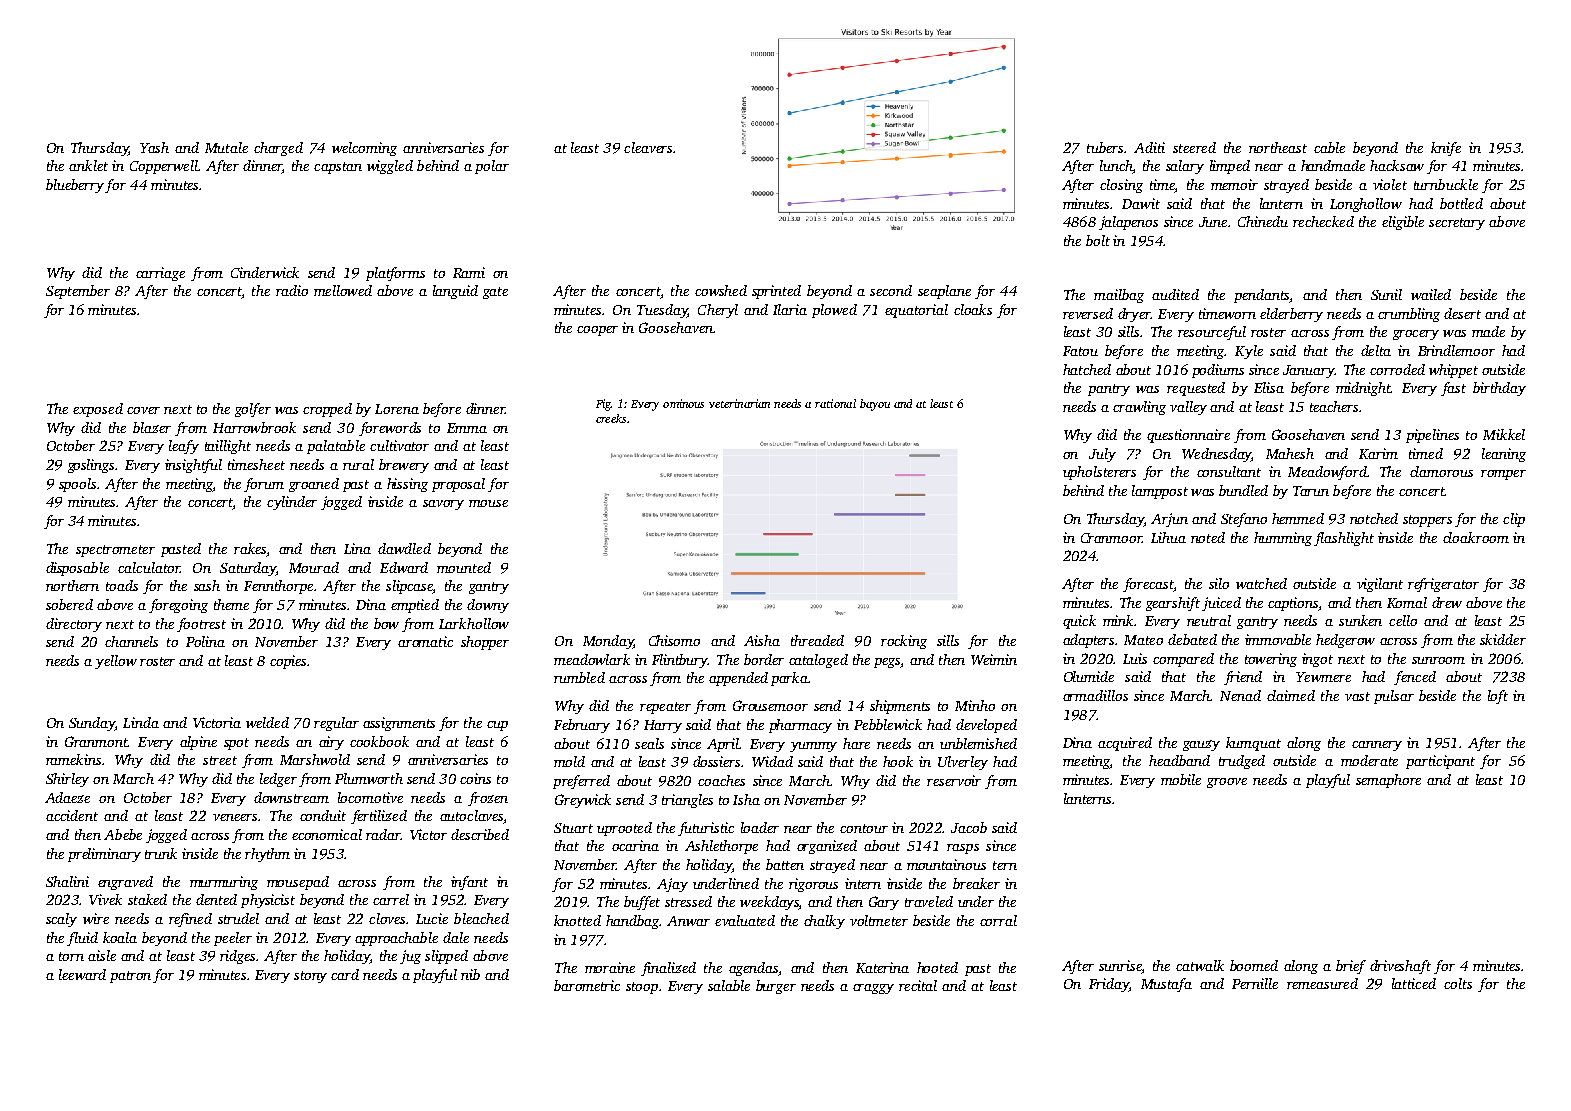 The image size is (1571, 1111). I want to click on groove, so click(1227, 783).
